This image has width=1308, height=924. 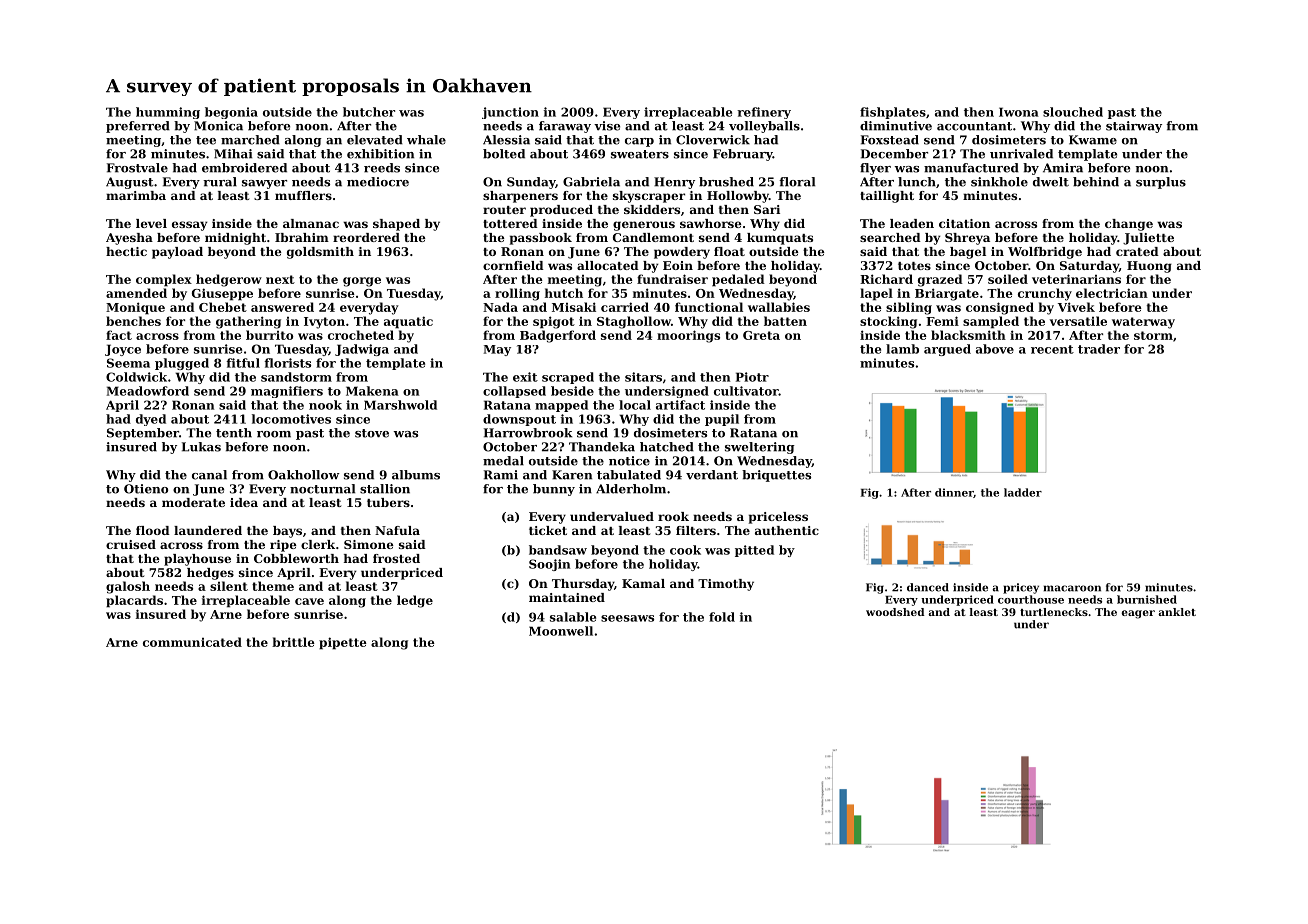 I want to click on humming, so click(x=168, y=113).
